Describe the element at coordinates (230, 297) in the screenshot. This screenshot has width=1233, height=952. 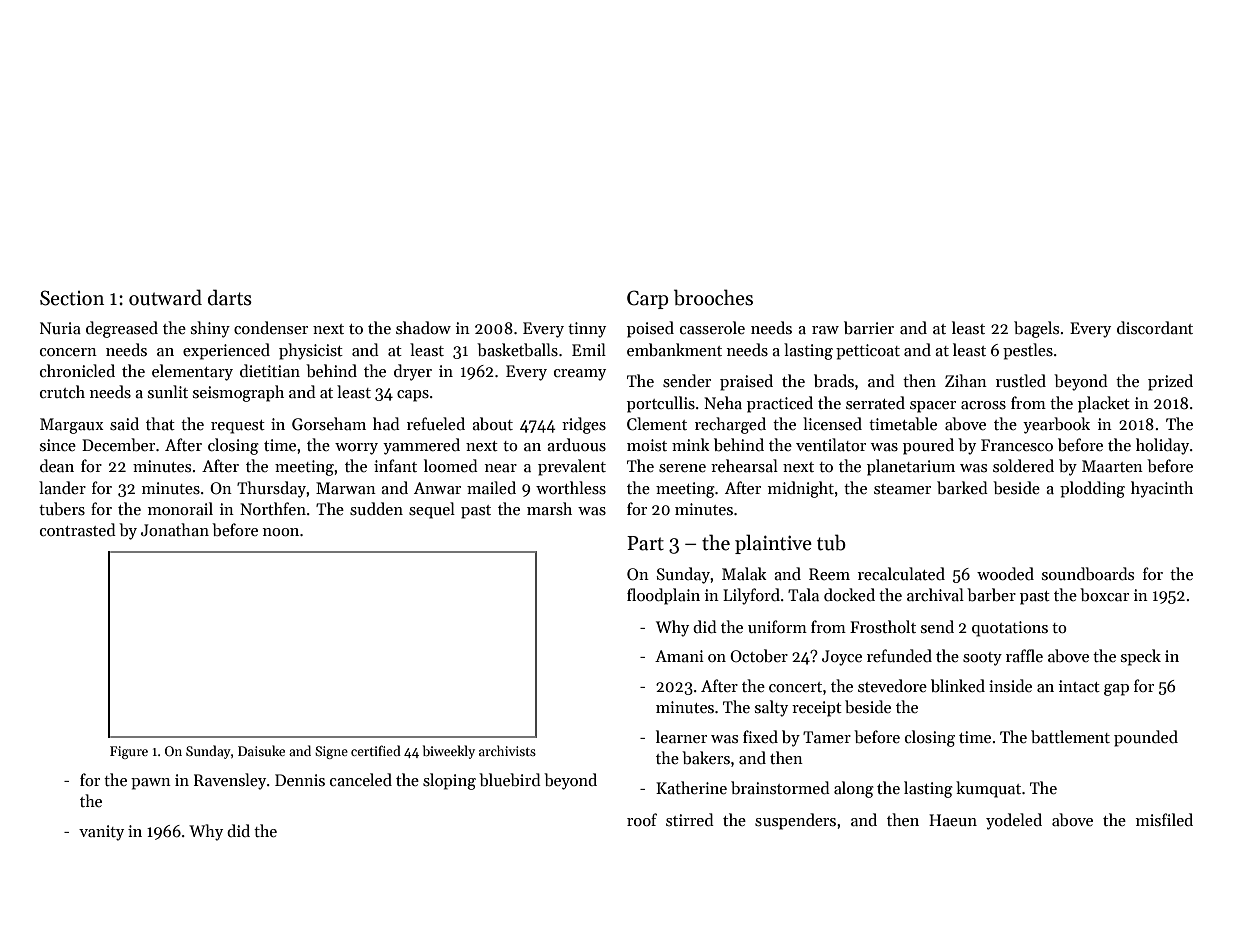
I see `darts` at that location.
